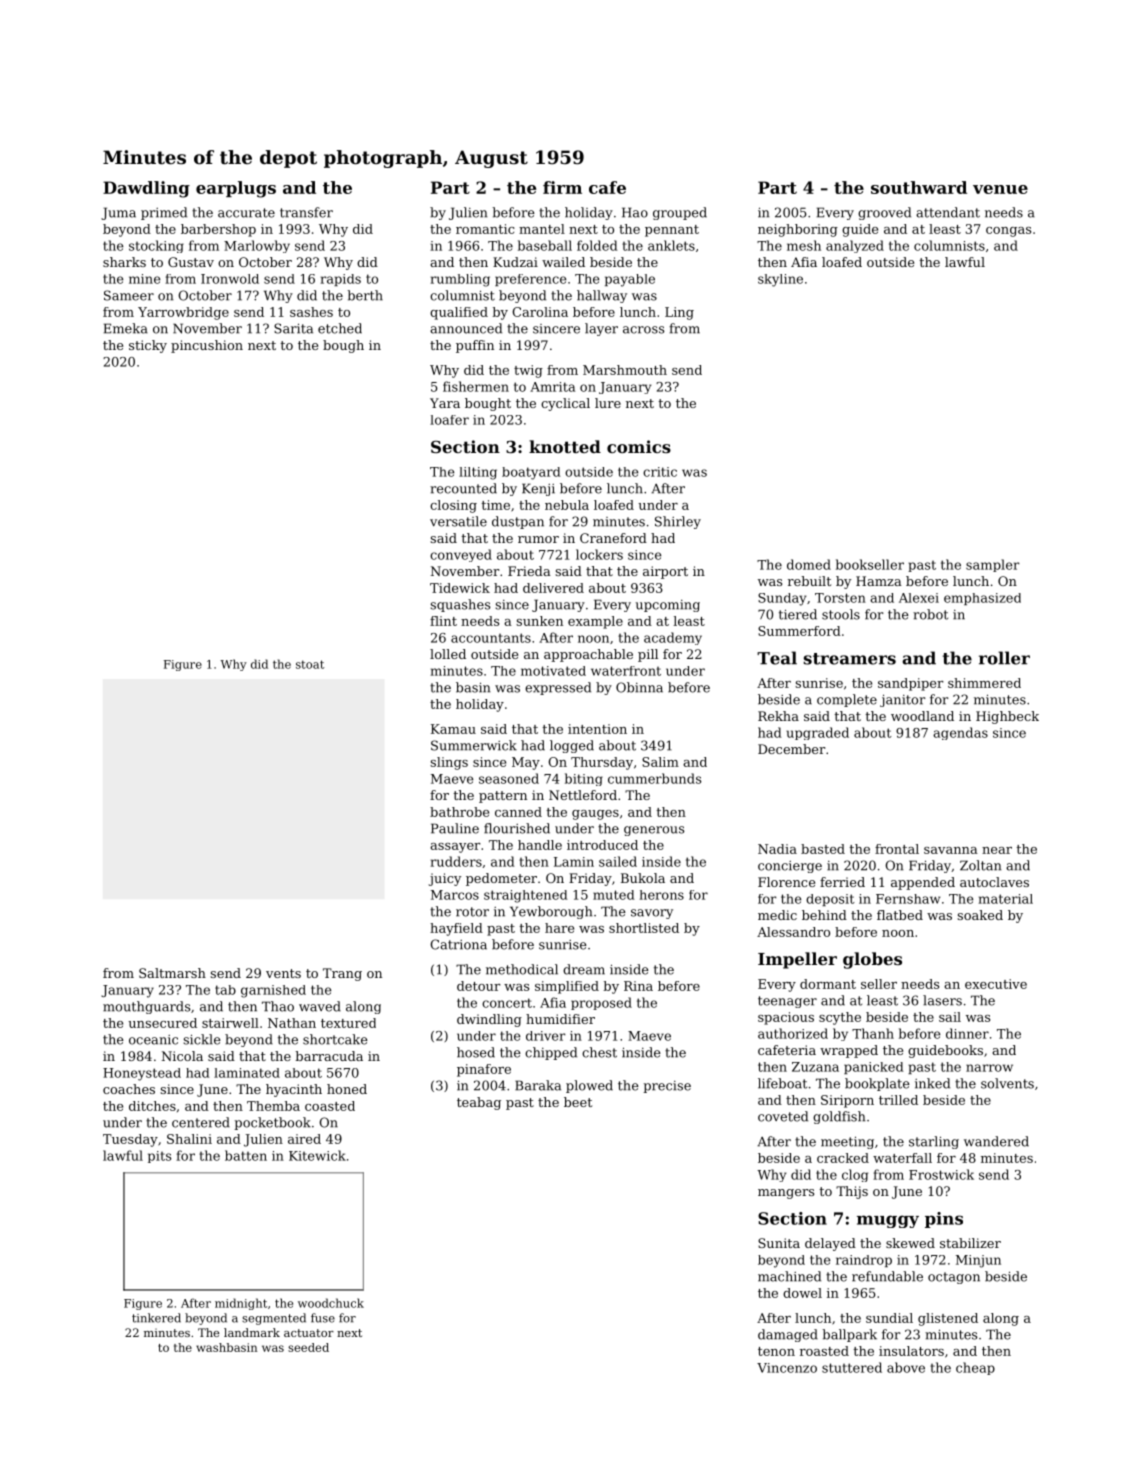 This screenshot has width=1142, height=1478. I want to click on critic, so click(660, 472).
